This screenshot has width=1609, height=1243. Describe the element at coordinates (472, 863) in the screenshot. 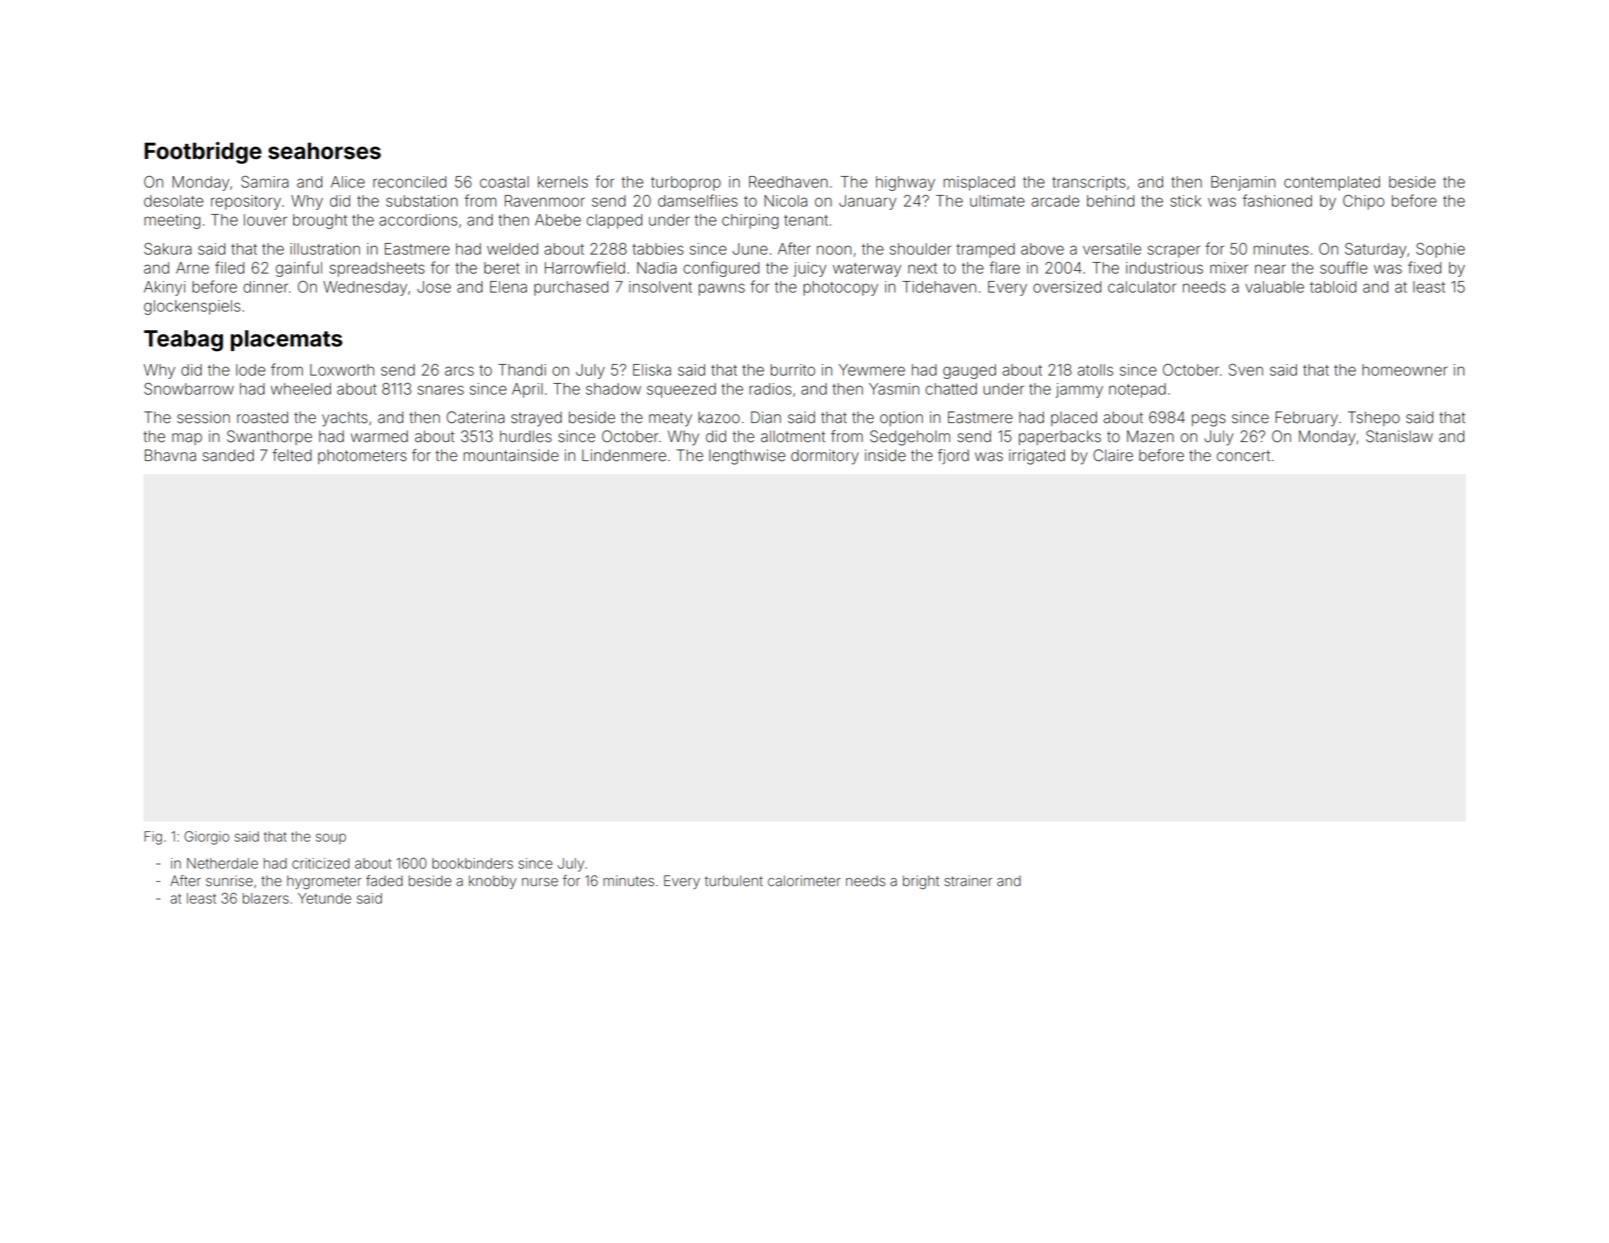

I see `bookbinders` at that location.
